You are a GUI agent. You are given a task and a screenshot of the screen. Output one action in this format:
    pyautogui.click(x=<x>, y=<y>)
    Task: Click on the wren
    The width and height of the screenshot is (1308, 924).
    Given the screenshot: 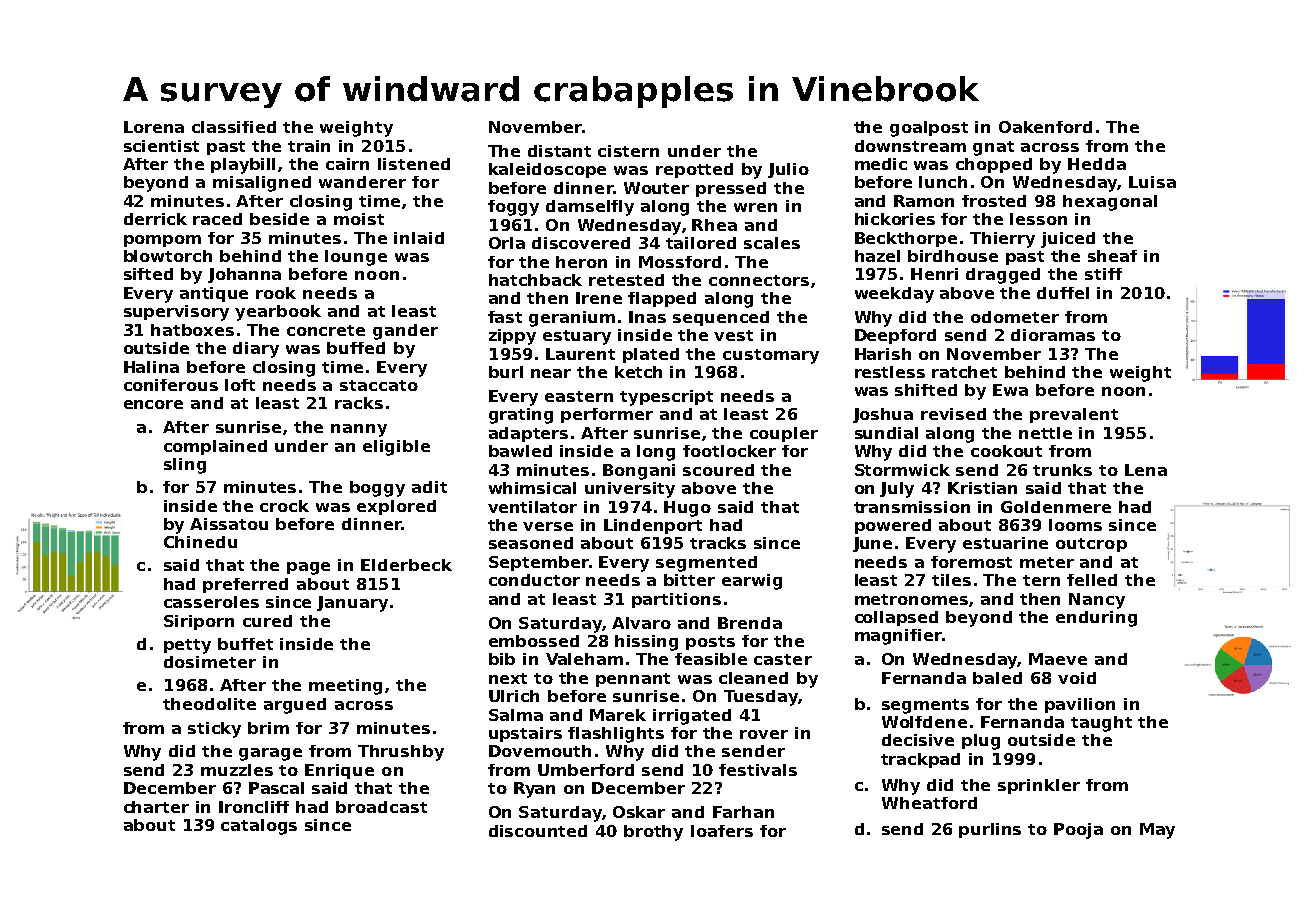 What is the action you would take?
    pyautogui.click(x=755, y=207)
